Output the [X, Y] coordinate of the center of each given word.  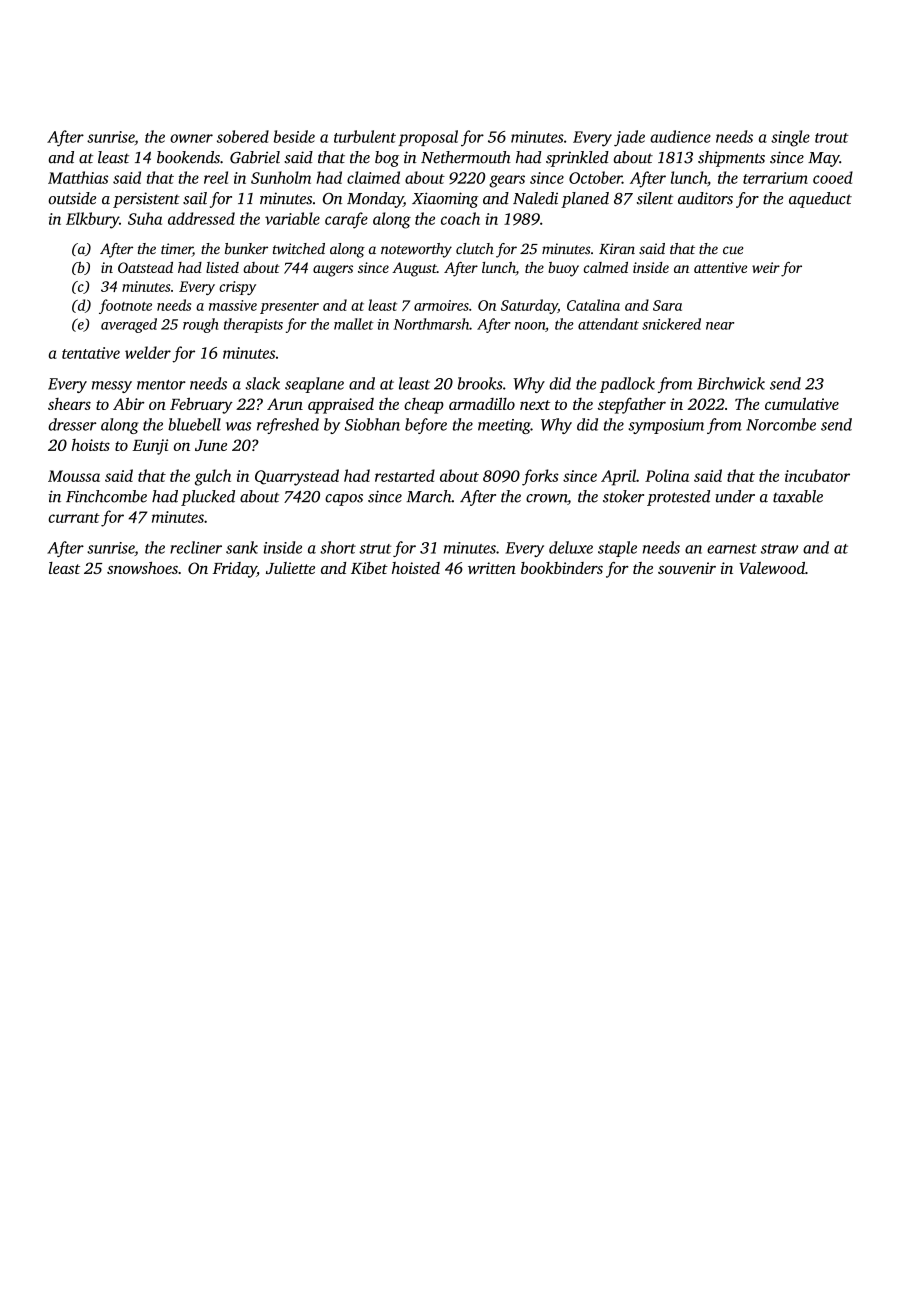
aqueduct [820, 200]
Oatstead [145, 267]
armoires [441, 305]
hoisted [416, 568]
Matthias [78, 177]
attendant [608, 324]
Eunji [150, 447]
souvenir [687, 568]
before [426, 426]
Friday [235, 570]
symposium [666, 426]
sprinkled [577, 159]
